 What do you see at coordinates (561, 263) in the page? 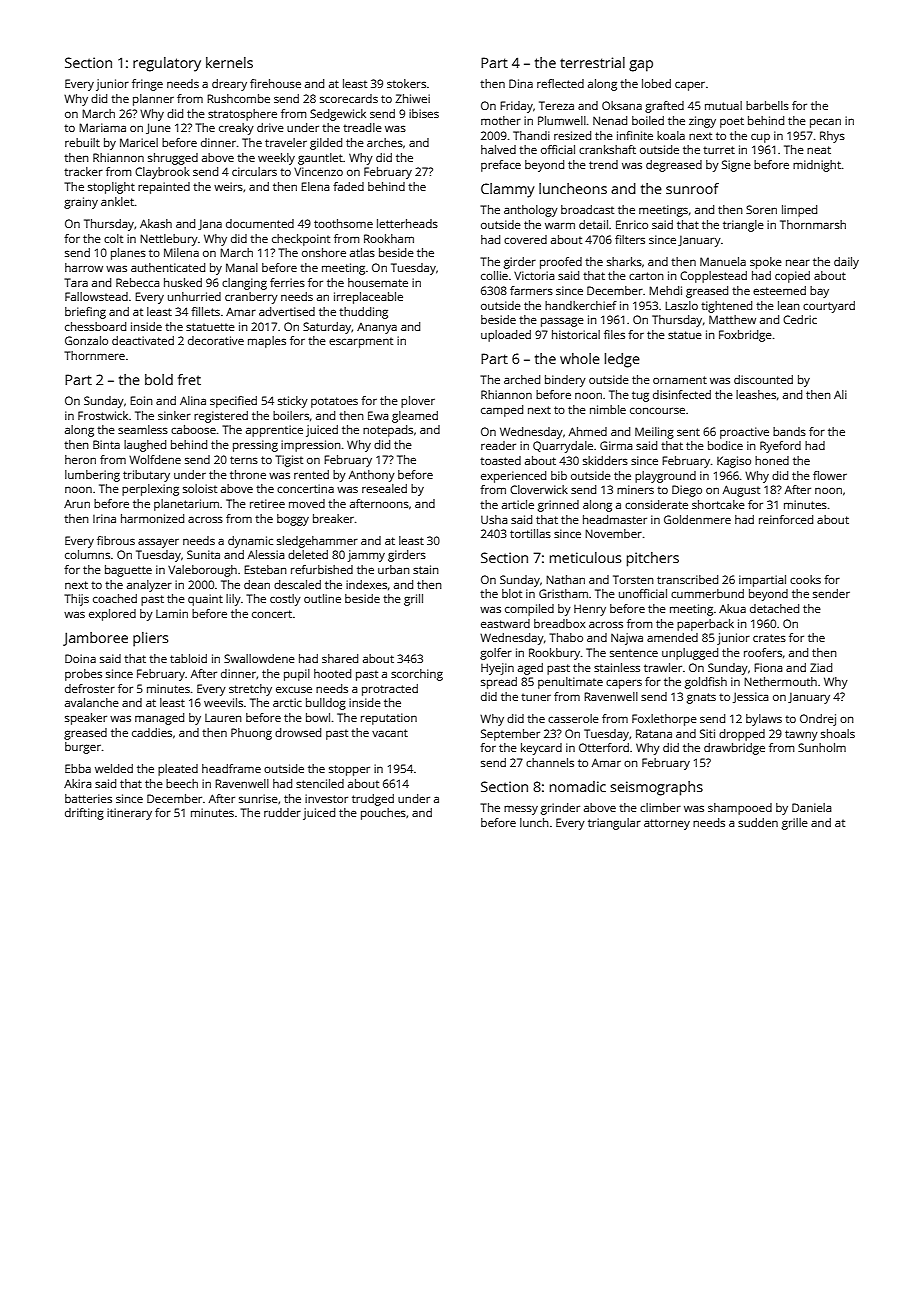
I see `proofed` at bounding box center [561, 263].
